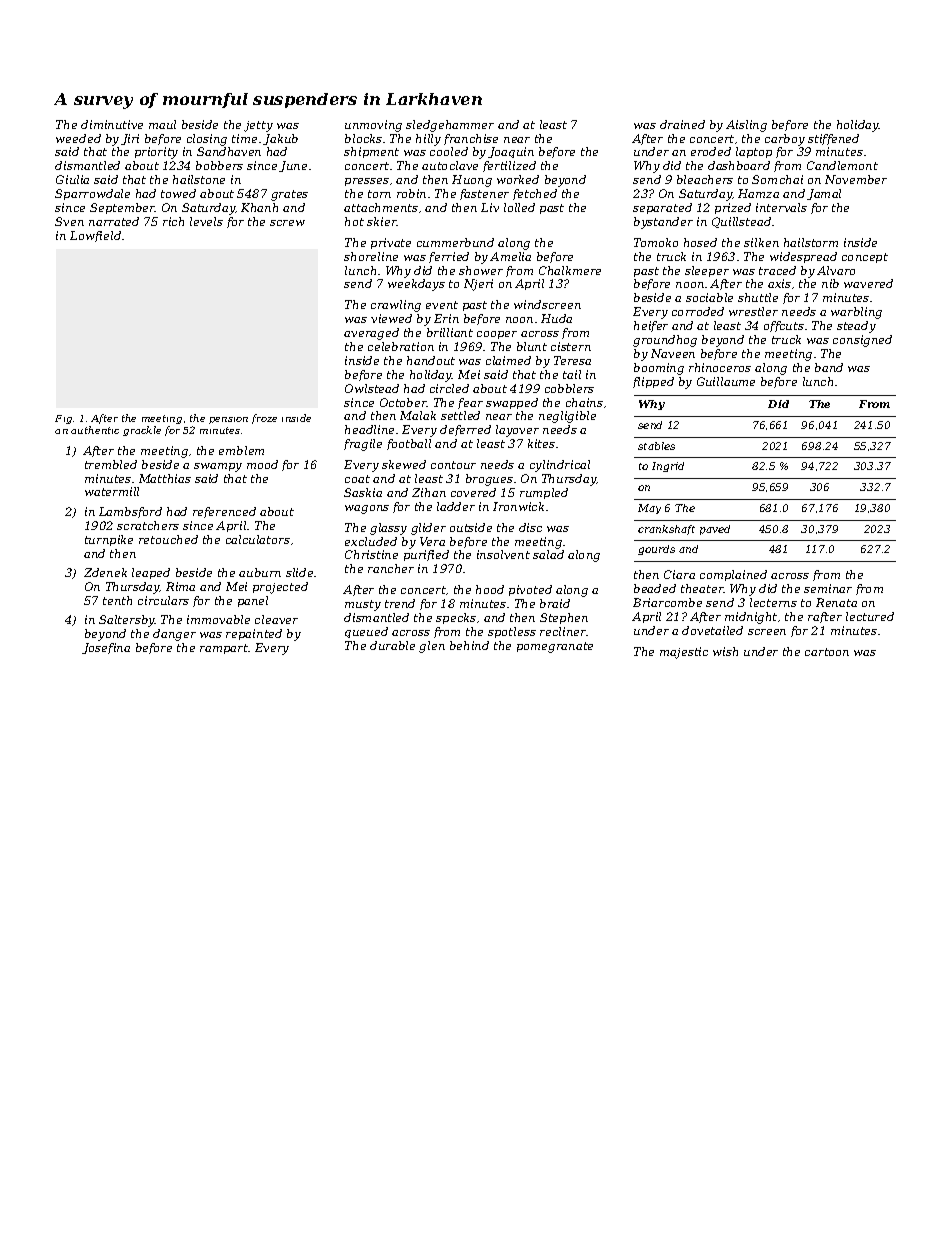 This screenshot has height=1233, width=952. Describe the element at coordinates (112, 124) in the screenshot. I see `diminutive` at that location.
